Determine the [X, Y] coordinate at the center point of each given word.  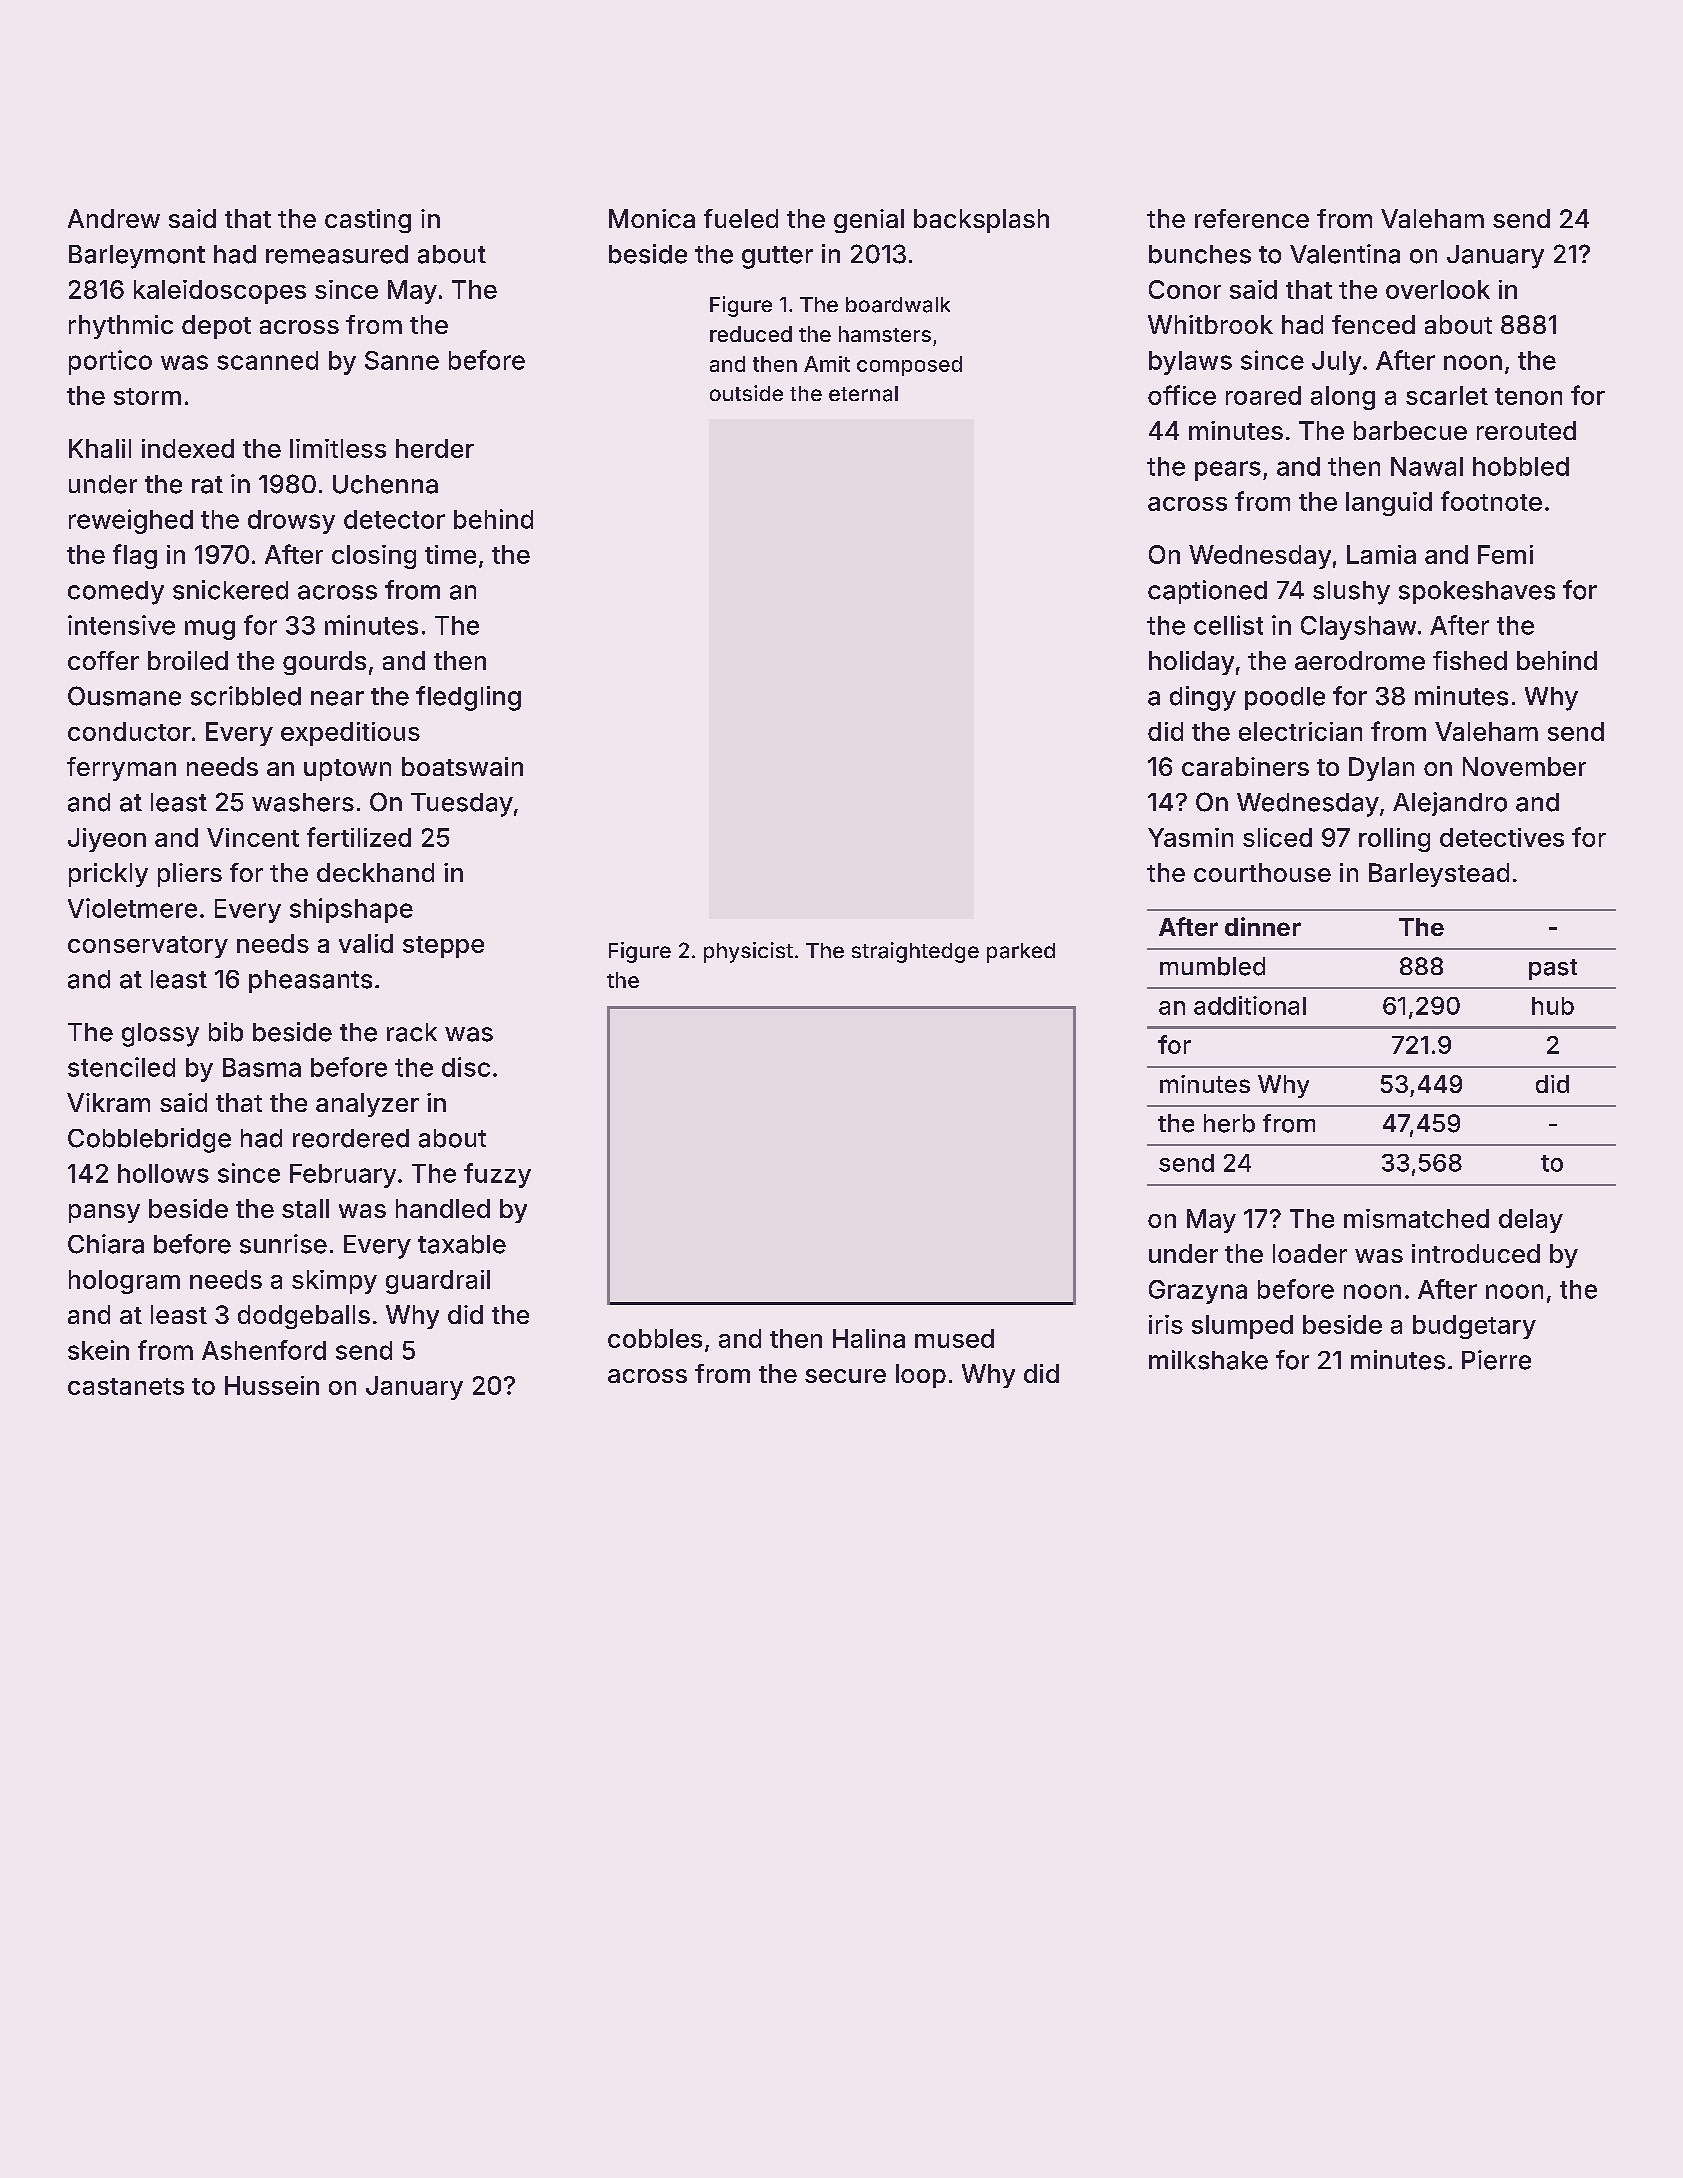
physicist [748, 952]
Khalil [100, 448]
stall [305, 1208]
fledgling [468, 698]
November [1524, 766]
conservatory [148, 947]
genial [869, 221]
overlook [1438, 289]
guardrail [438, 1282]
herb [1229, 1123]
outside [746, 393]
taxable [462, 1244]
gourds [324, 663]
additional [1250, 1005]
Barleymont [137, 257]
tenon [1528, 396]
